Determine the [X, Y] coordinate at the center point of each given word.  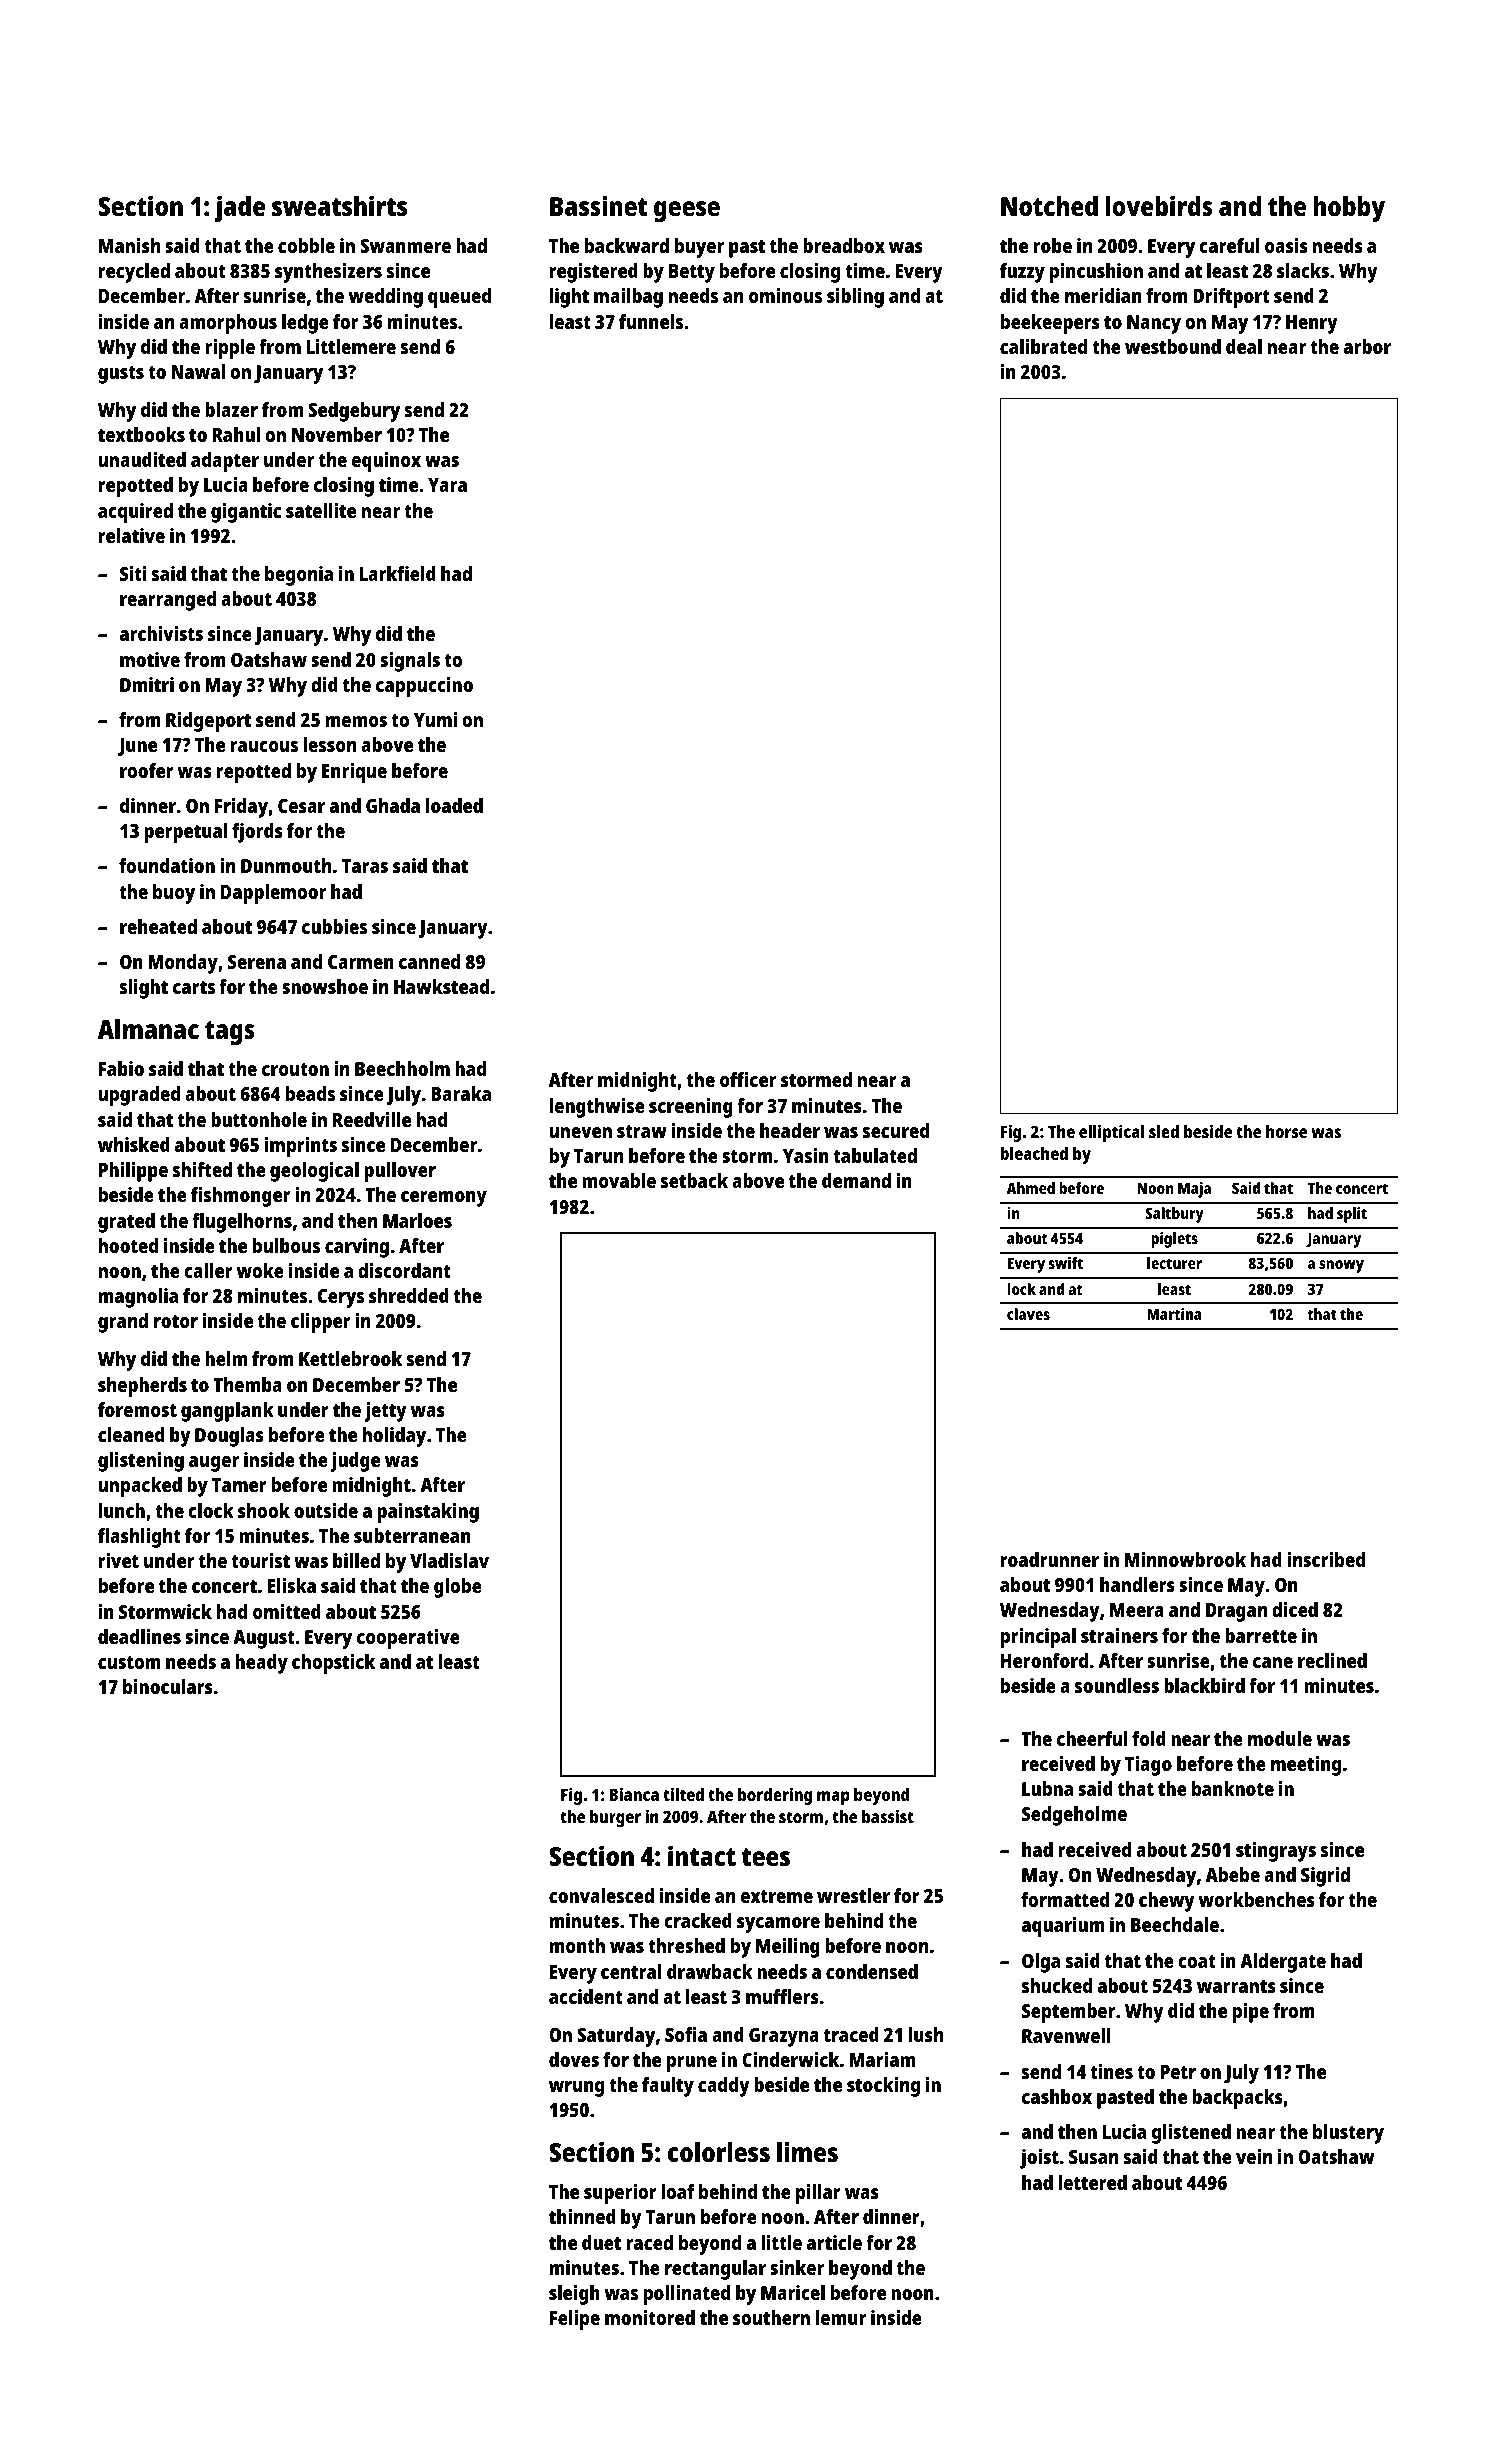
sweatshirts [339, 205]
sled [1164, 1131]
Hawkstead [441, 986]
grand [123, 1323]
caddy [724, 2087]
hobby [1349, 209]
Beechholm [402, 1068]
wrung [576, 2089]
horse [1286, 1131]
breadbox [844, 245]
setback [694, 1180]
